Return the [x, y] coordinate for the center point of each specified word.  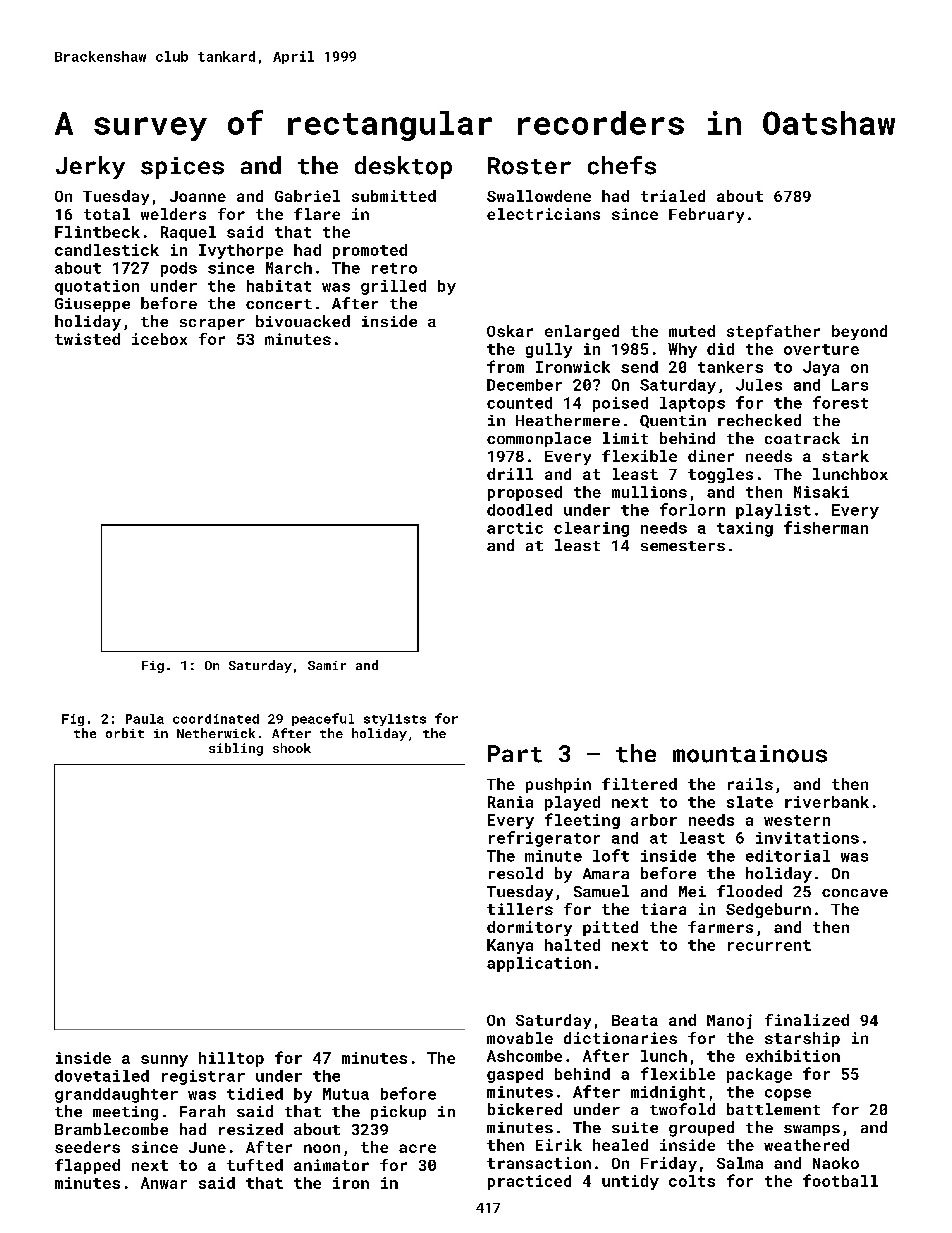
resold [516, 873]
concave [855, 893]
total [107, 214]
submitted [394, 196]
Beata [635, 1020]
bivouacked [303, 321]
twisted [87, 339]
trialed [673, 196]
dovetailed [102, 1076]
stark [845, 456]
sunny [164, 1061]
